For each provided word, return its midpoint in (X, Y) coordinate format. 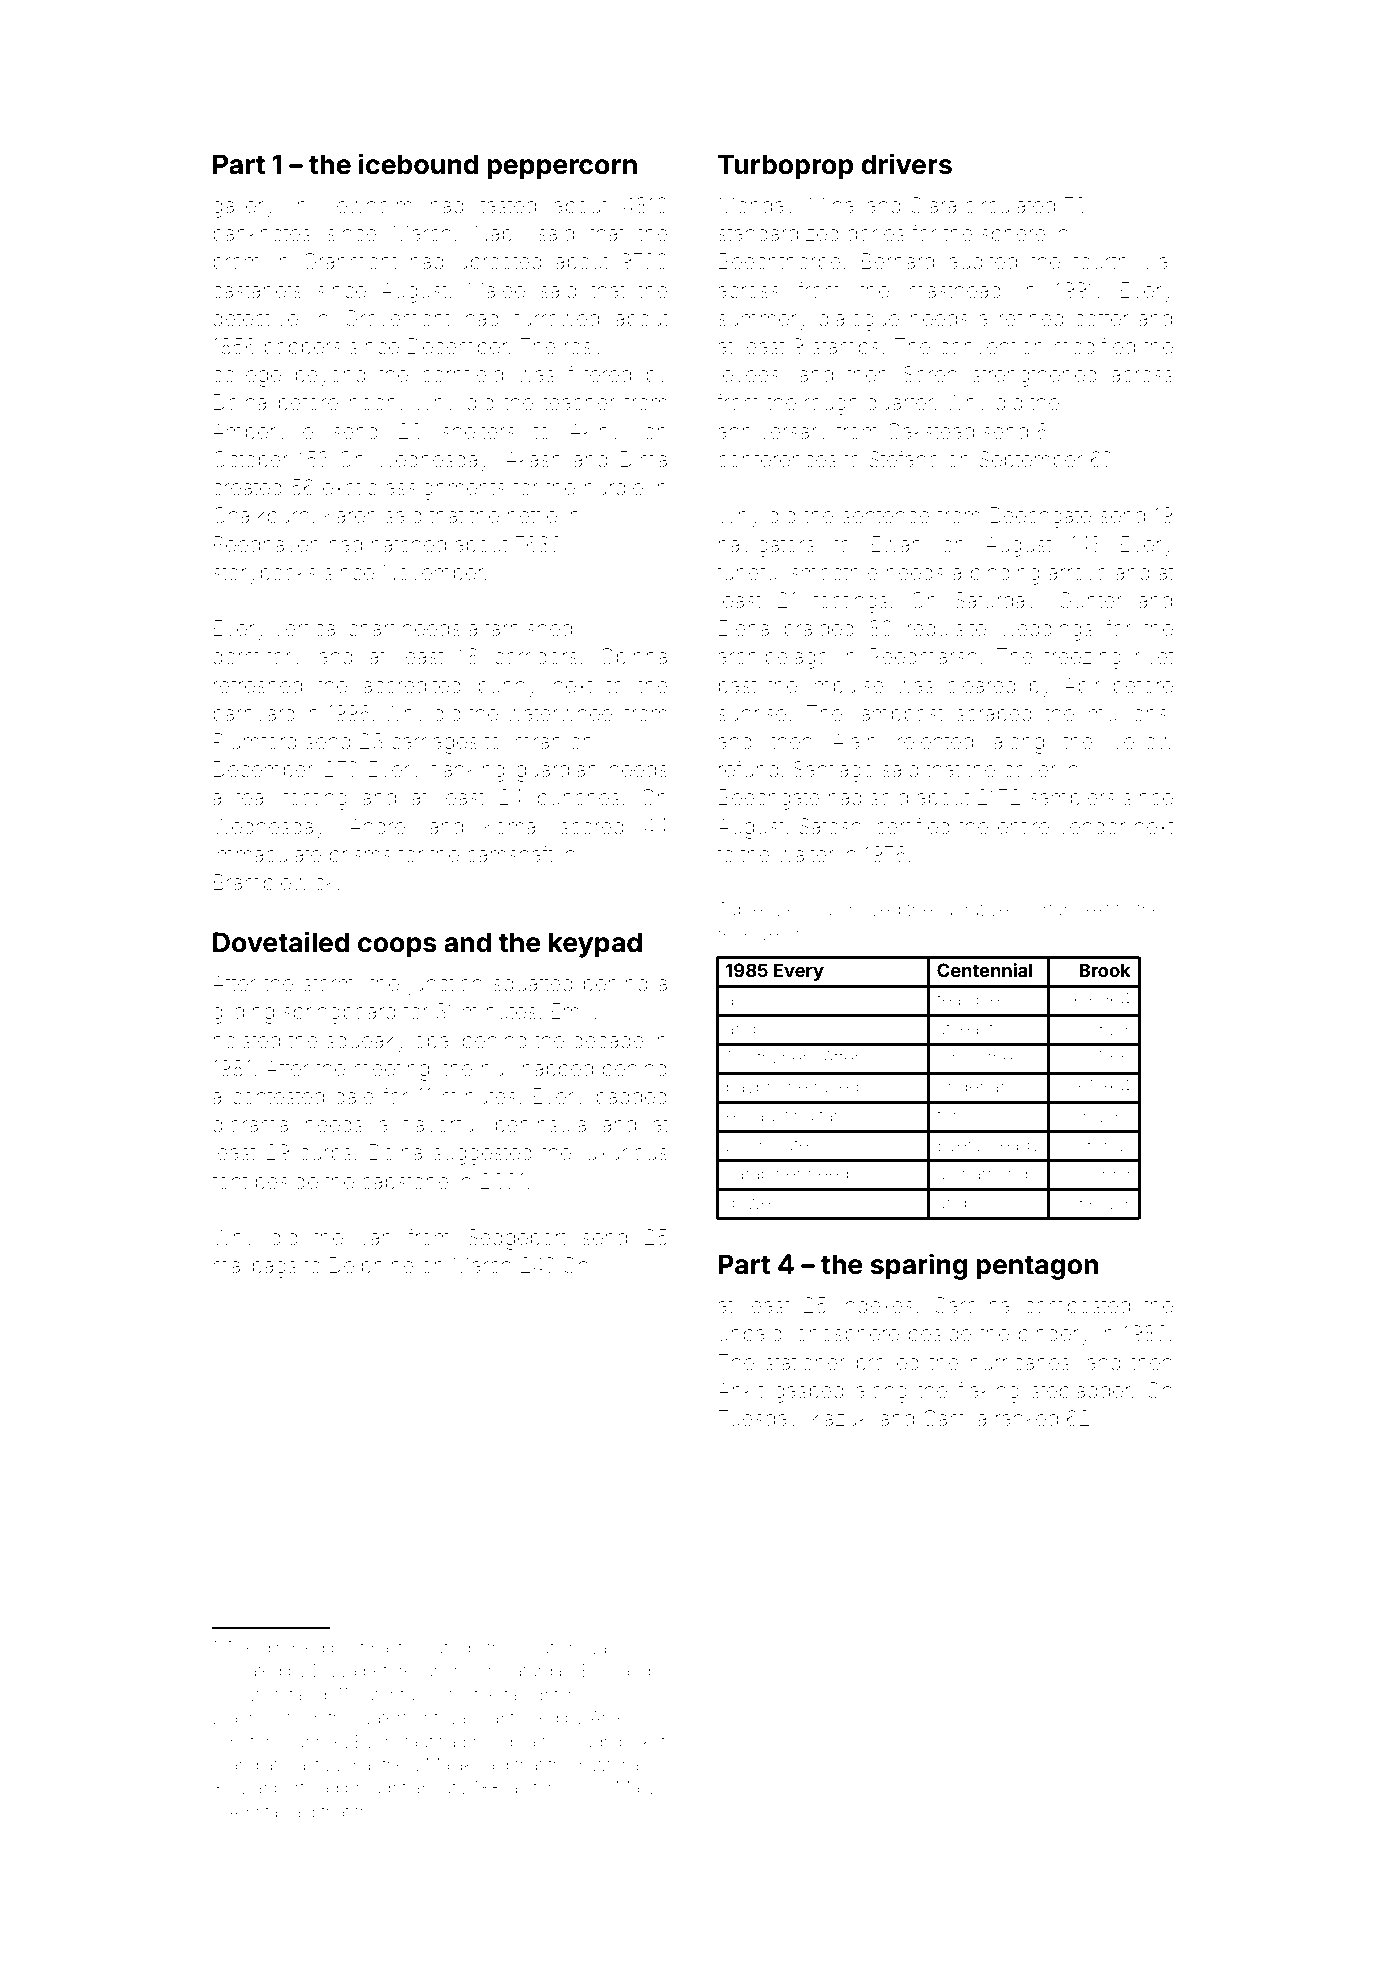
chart (371, 628)
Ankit (740, 1390)
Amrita (253, 1811)
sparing (919, 1266)
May (633, 1789)
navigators (767, 546)
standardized (778, 233)
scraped (994, 715)
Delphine (372, 1267)
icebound (419, 164)
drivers (906, 164)
